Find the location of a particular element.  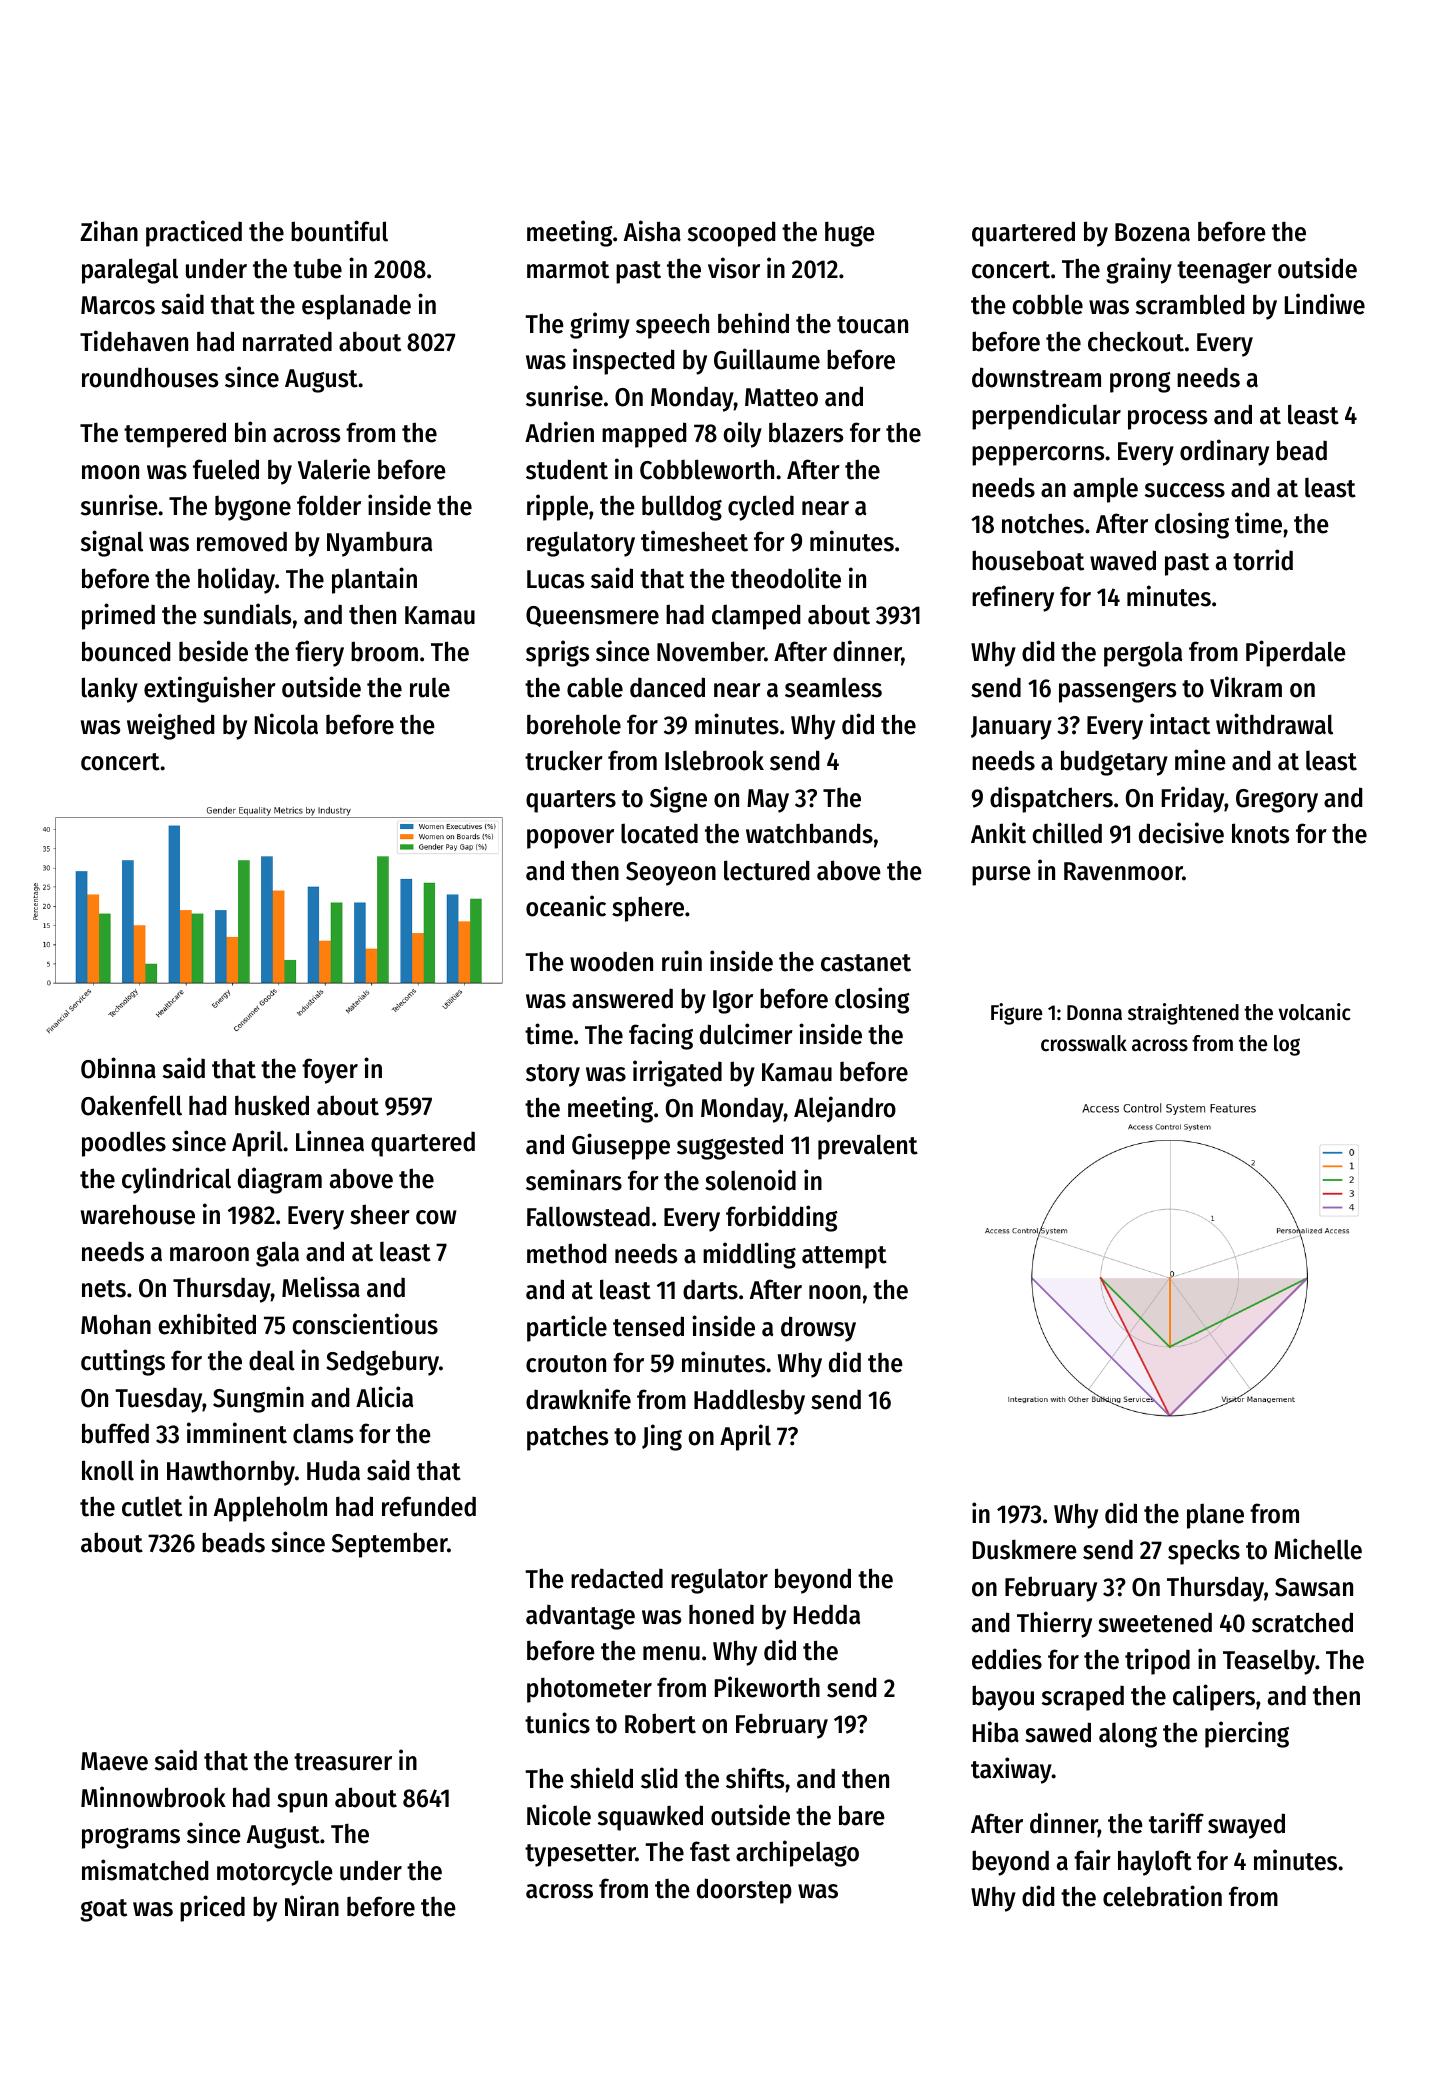

oily is located at coordinates (742, 434).
